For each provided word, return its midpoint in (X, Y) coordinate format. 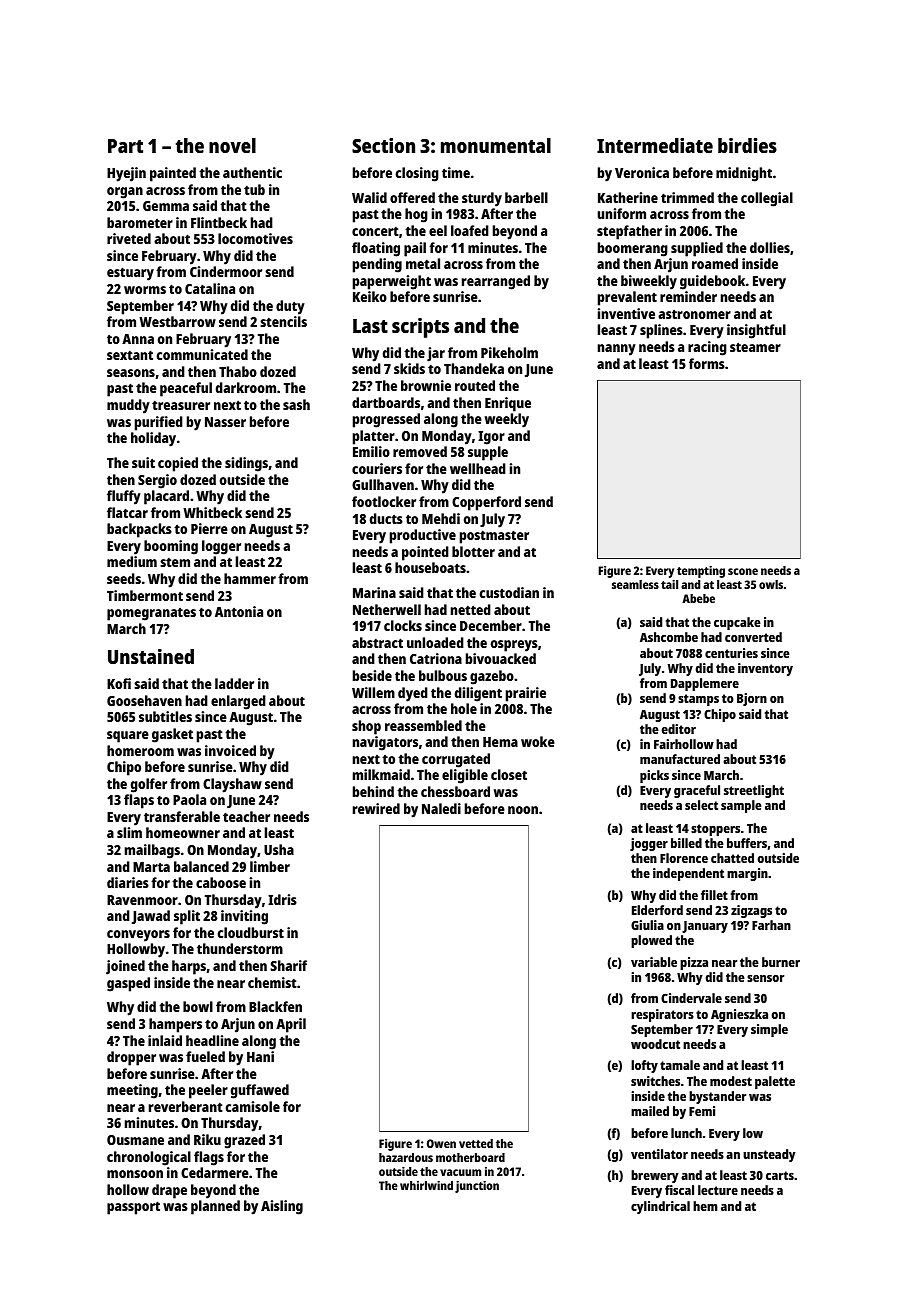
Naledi (441, 808)
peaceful (186, 389)
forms (707, 363)
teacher (246, 816)
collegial (767, 199)
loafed (470, 230)
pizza (694, 963)
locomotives (255, 238)
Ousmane (135, 1140)
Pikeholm (509, 352)
